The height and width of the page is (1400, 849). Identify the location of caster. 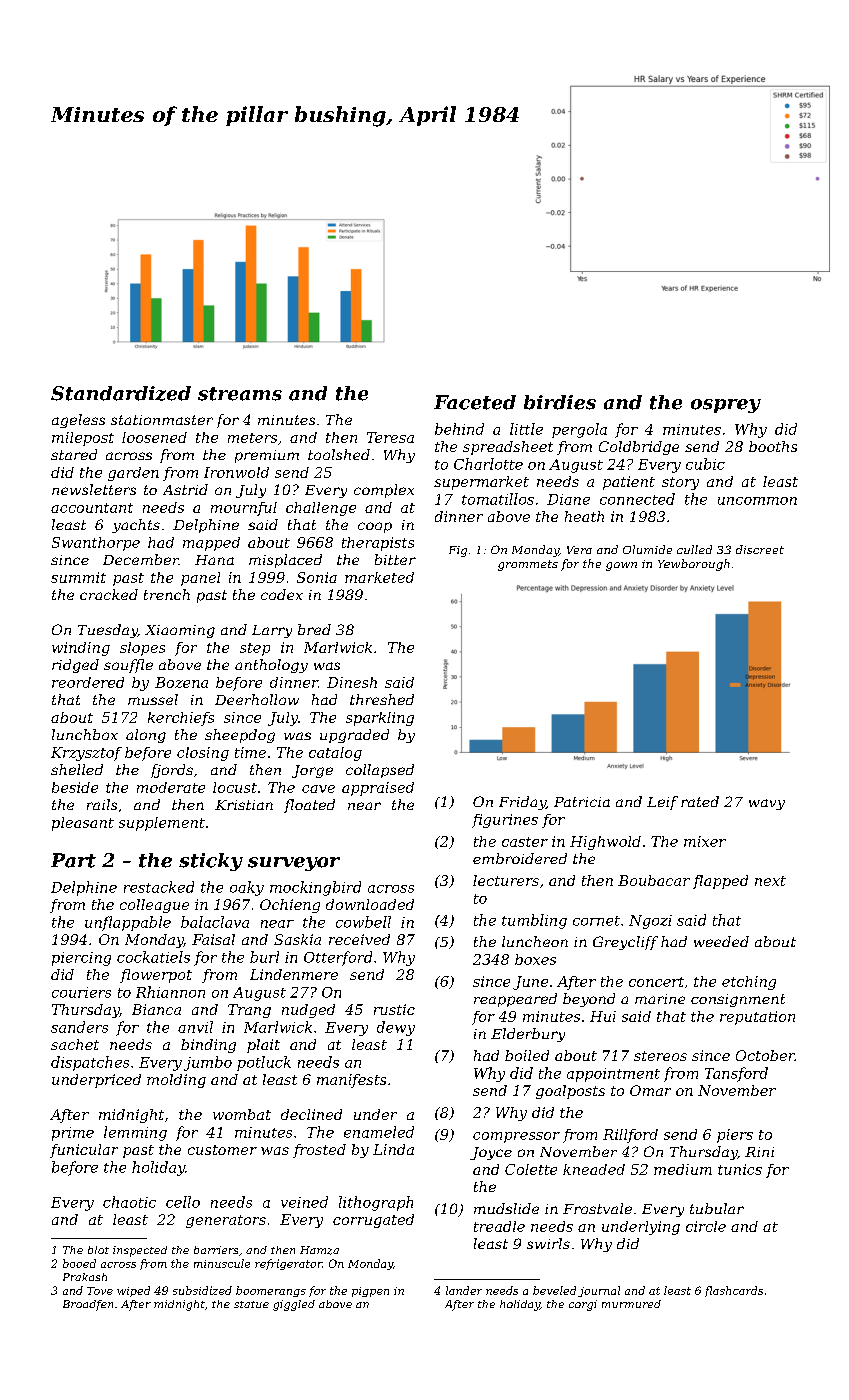
(525, 842).
